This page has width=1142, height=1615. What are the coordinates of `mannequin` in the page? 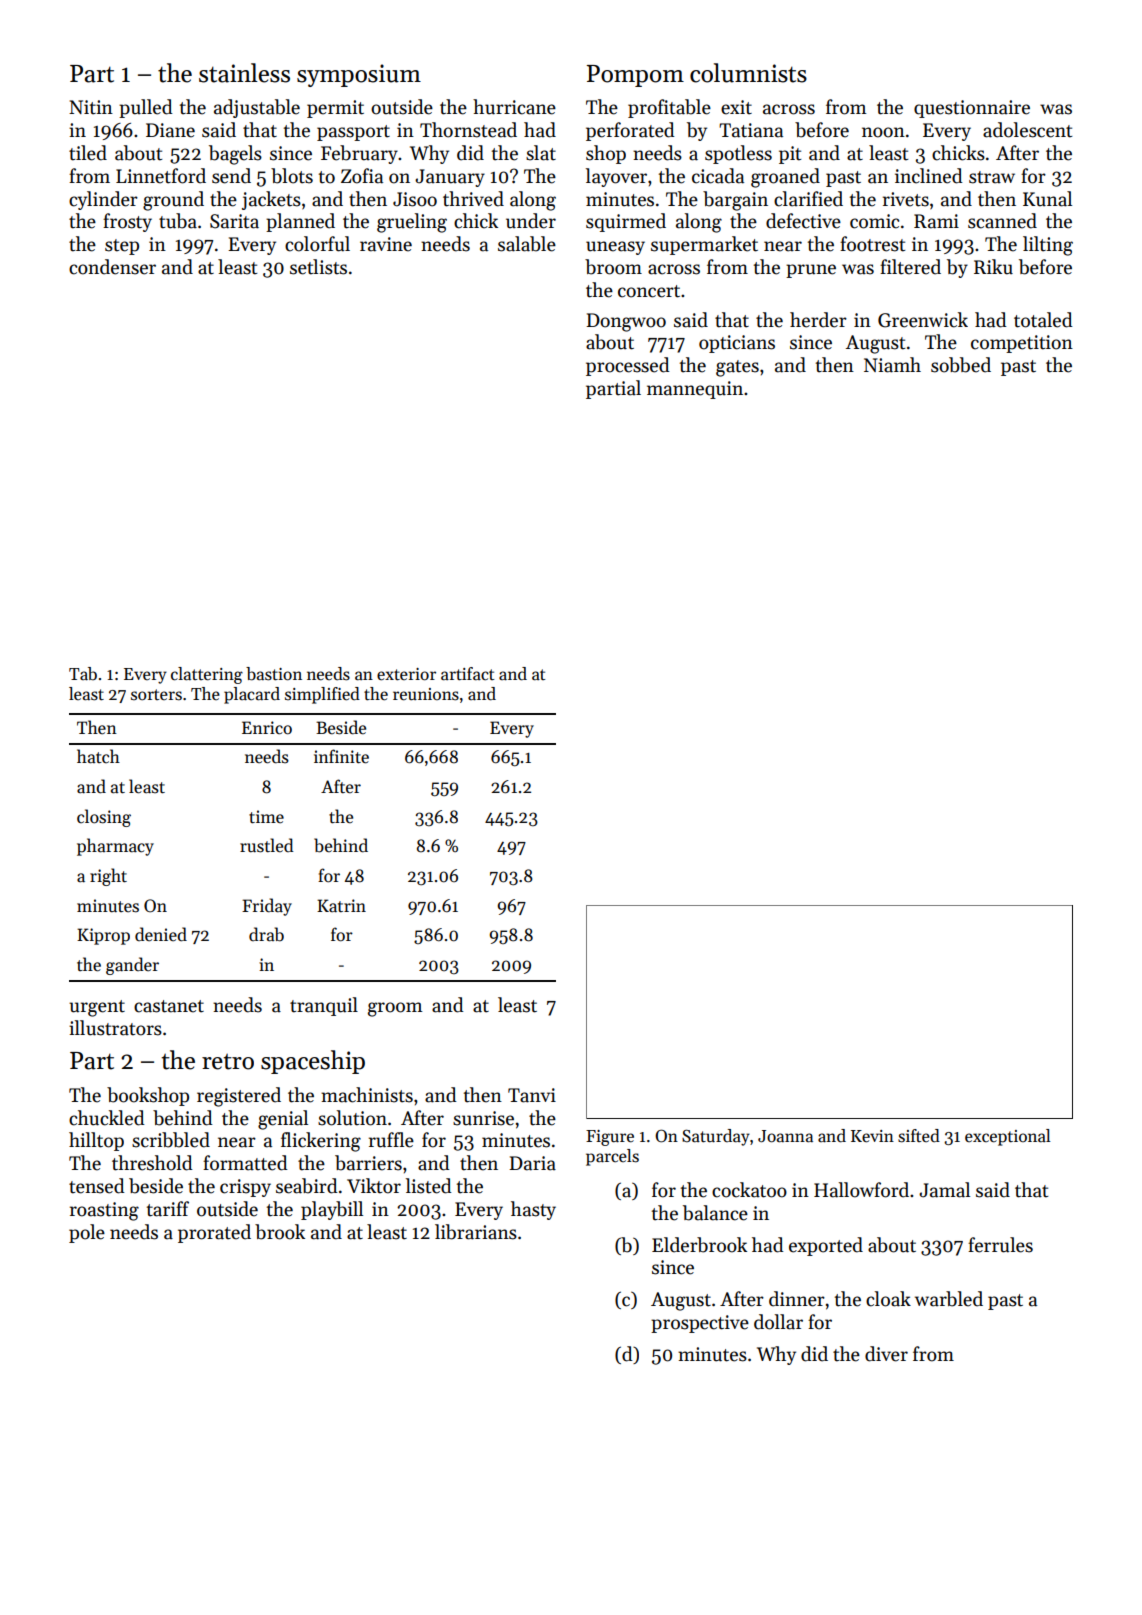 It's located at (695, 390).
